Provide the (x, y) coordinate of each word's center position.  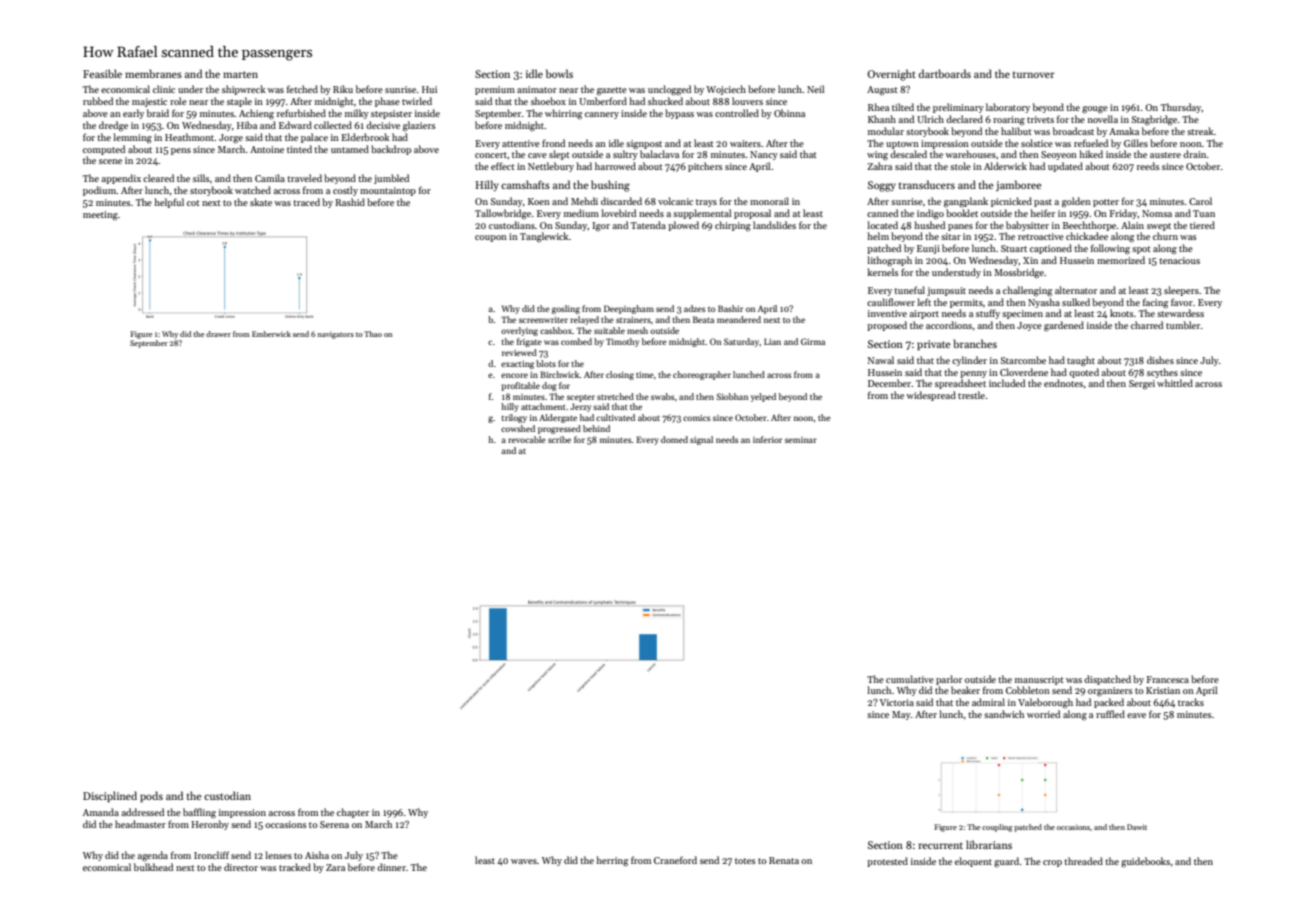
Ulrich (930, 119)
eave (1136, 715)
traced (306, 202)
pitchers (705, 167)
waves (524, 861)
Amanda (101, 812)
